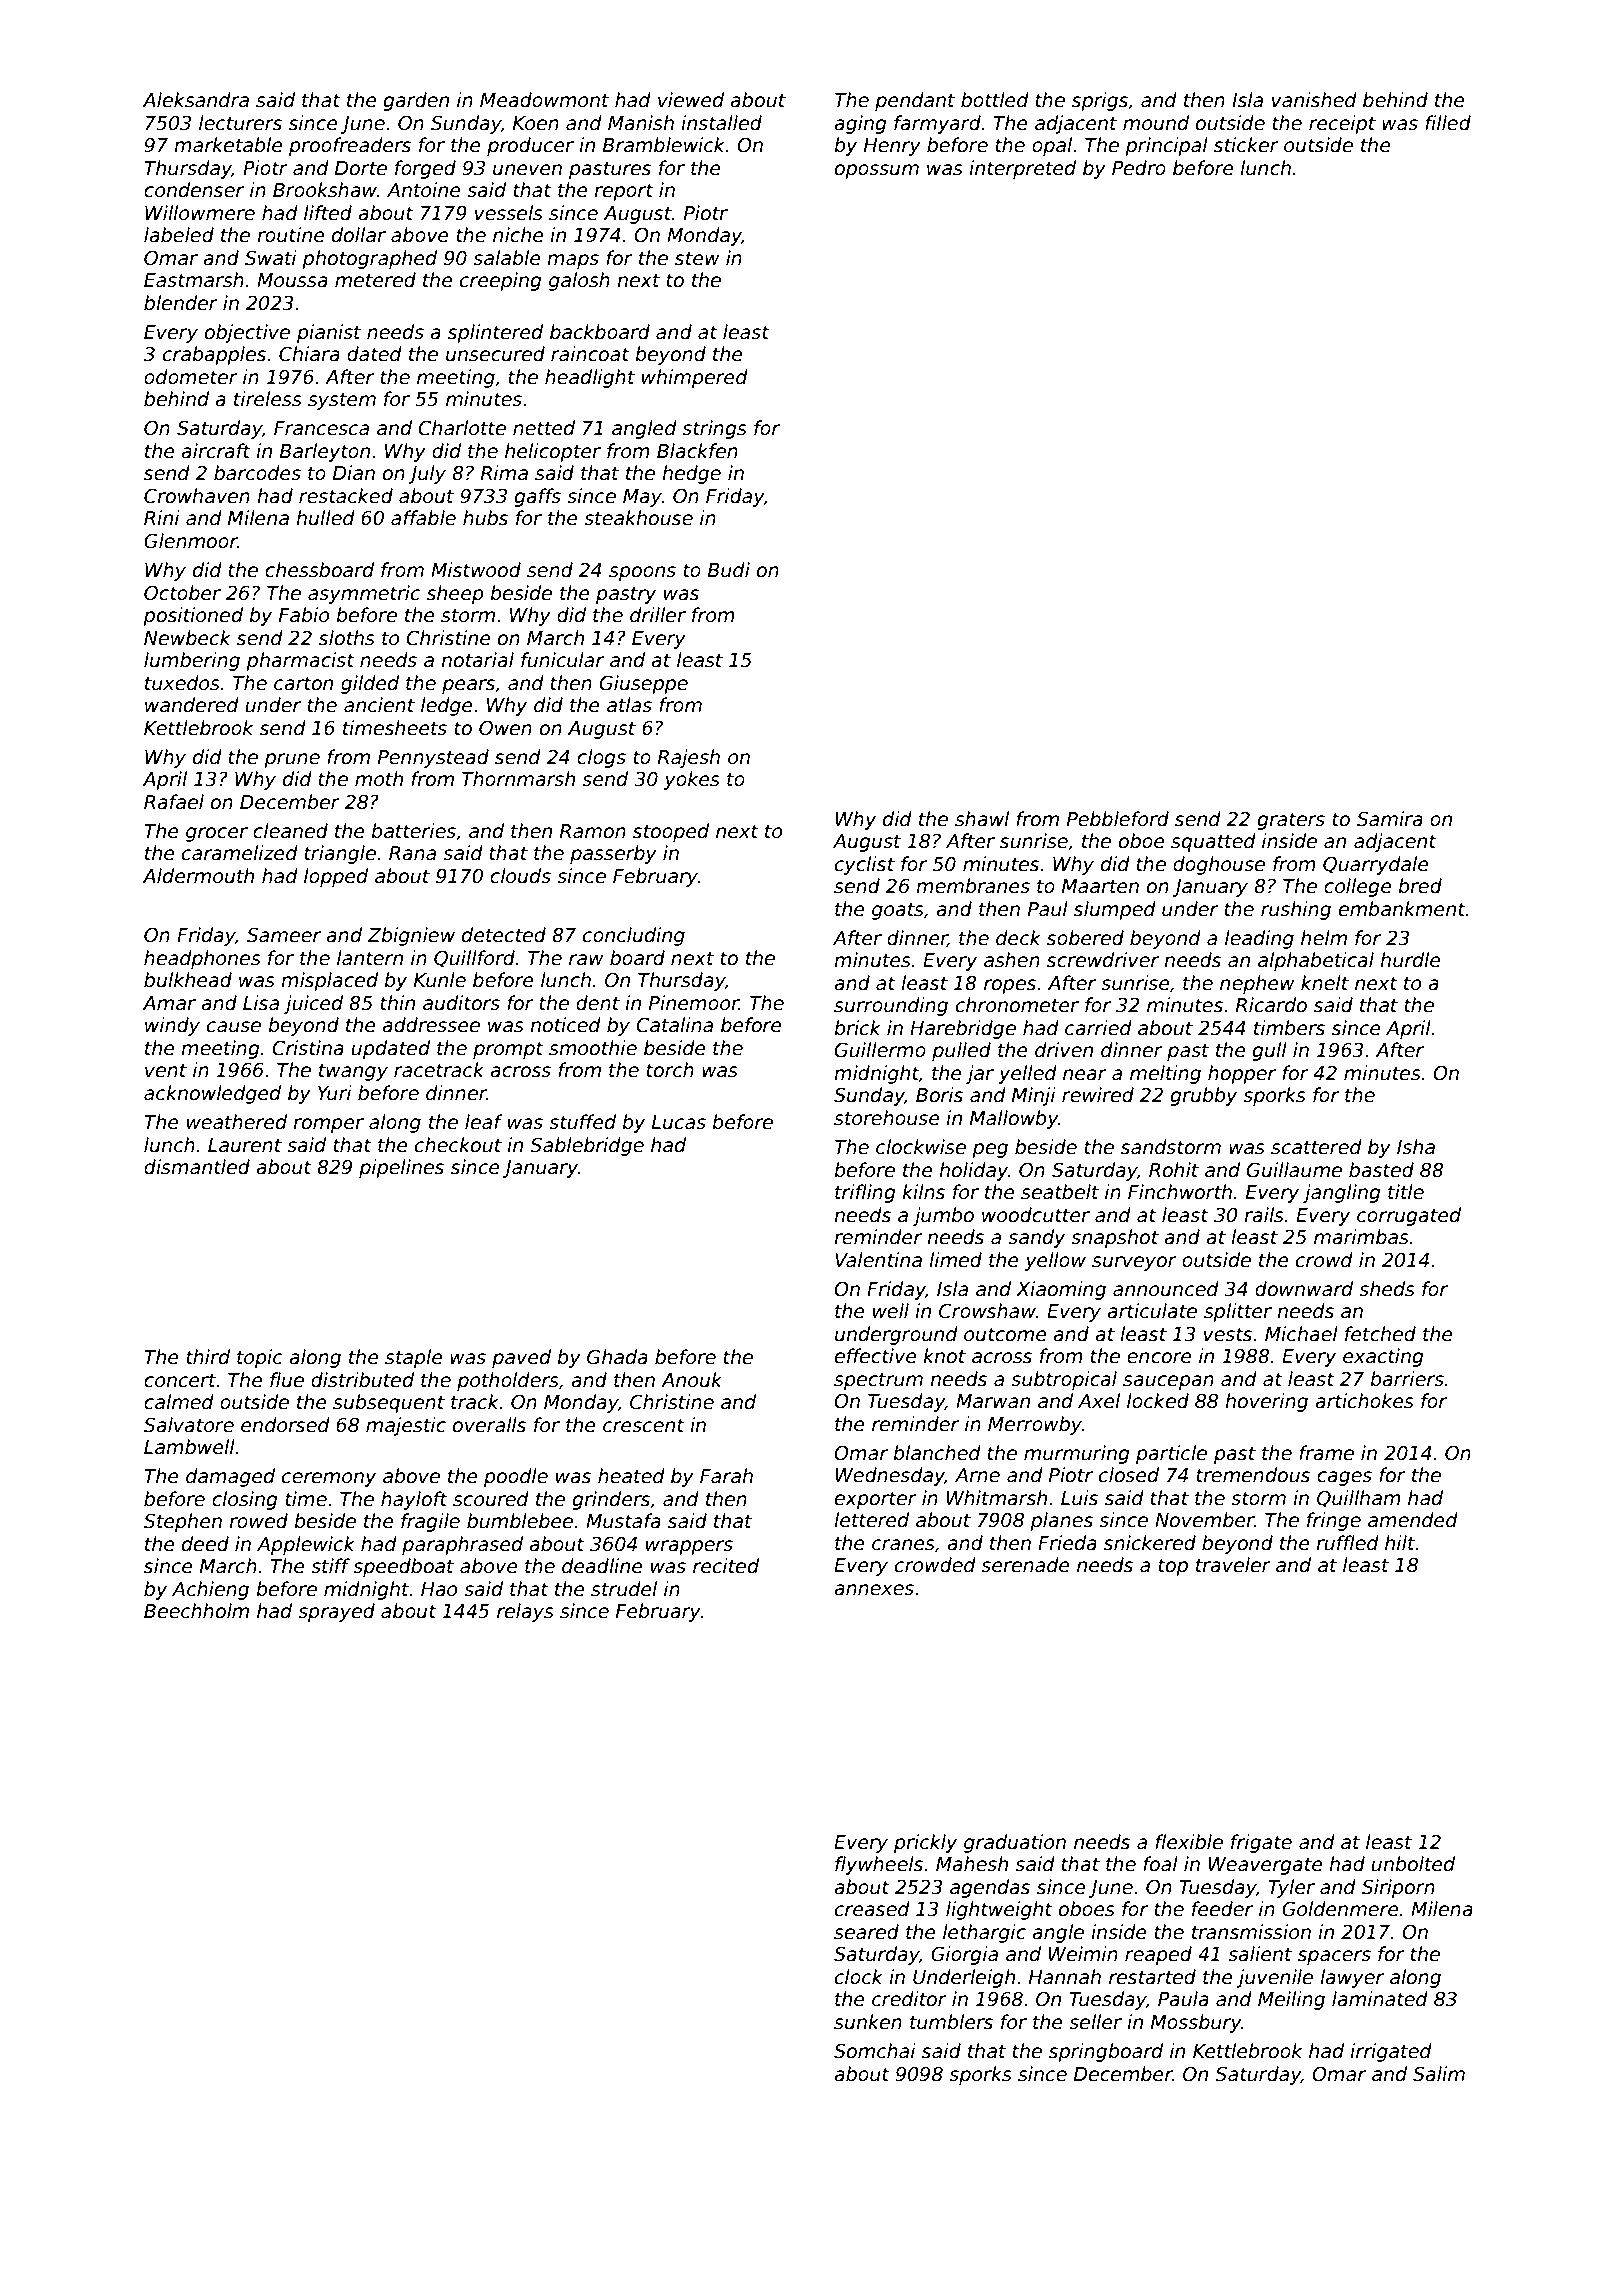 The width and height of the page is (1620, 2292). I want to click on vanished, so click(1314, 100).
